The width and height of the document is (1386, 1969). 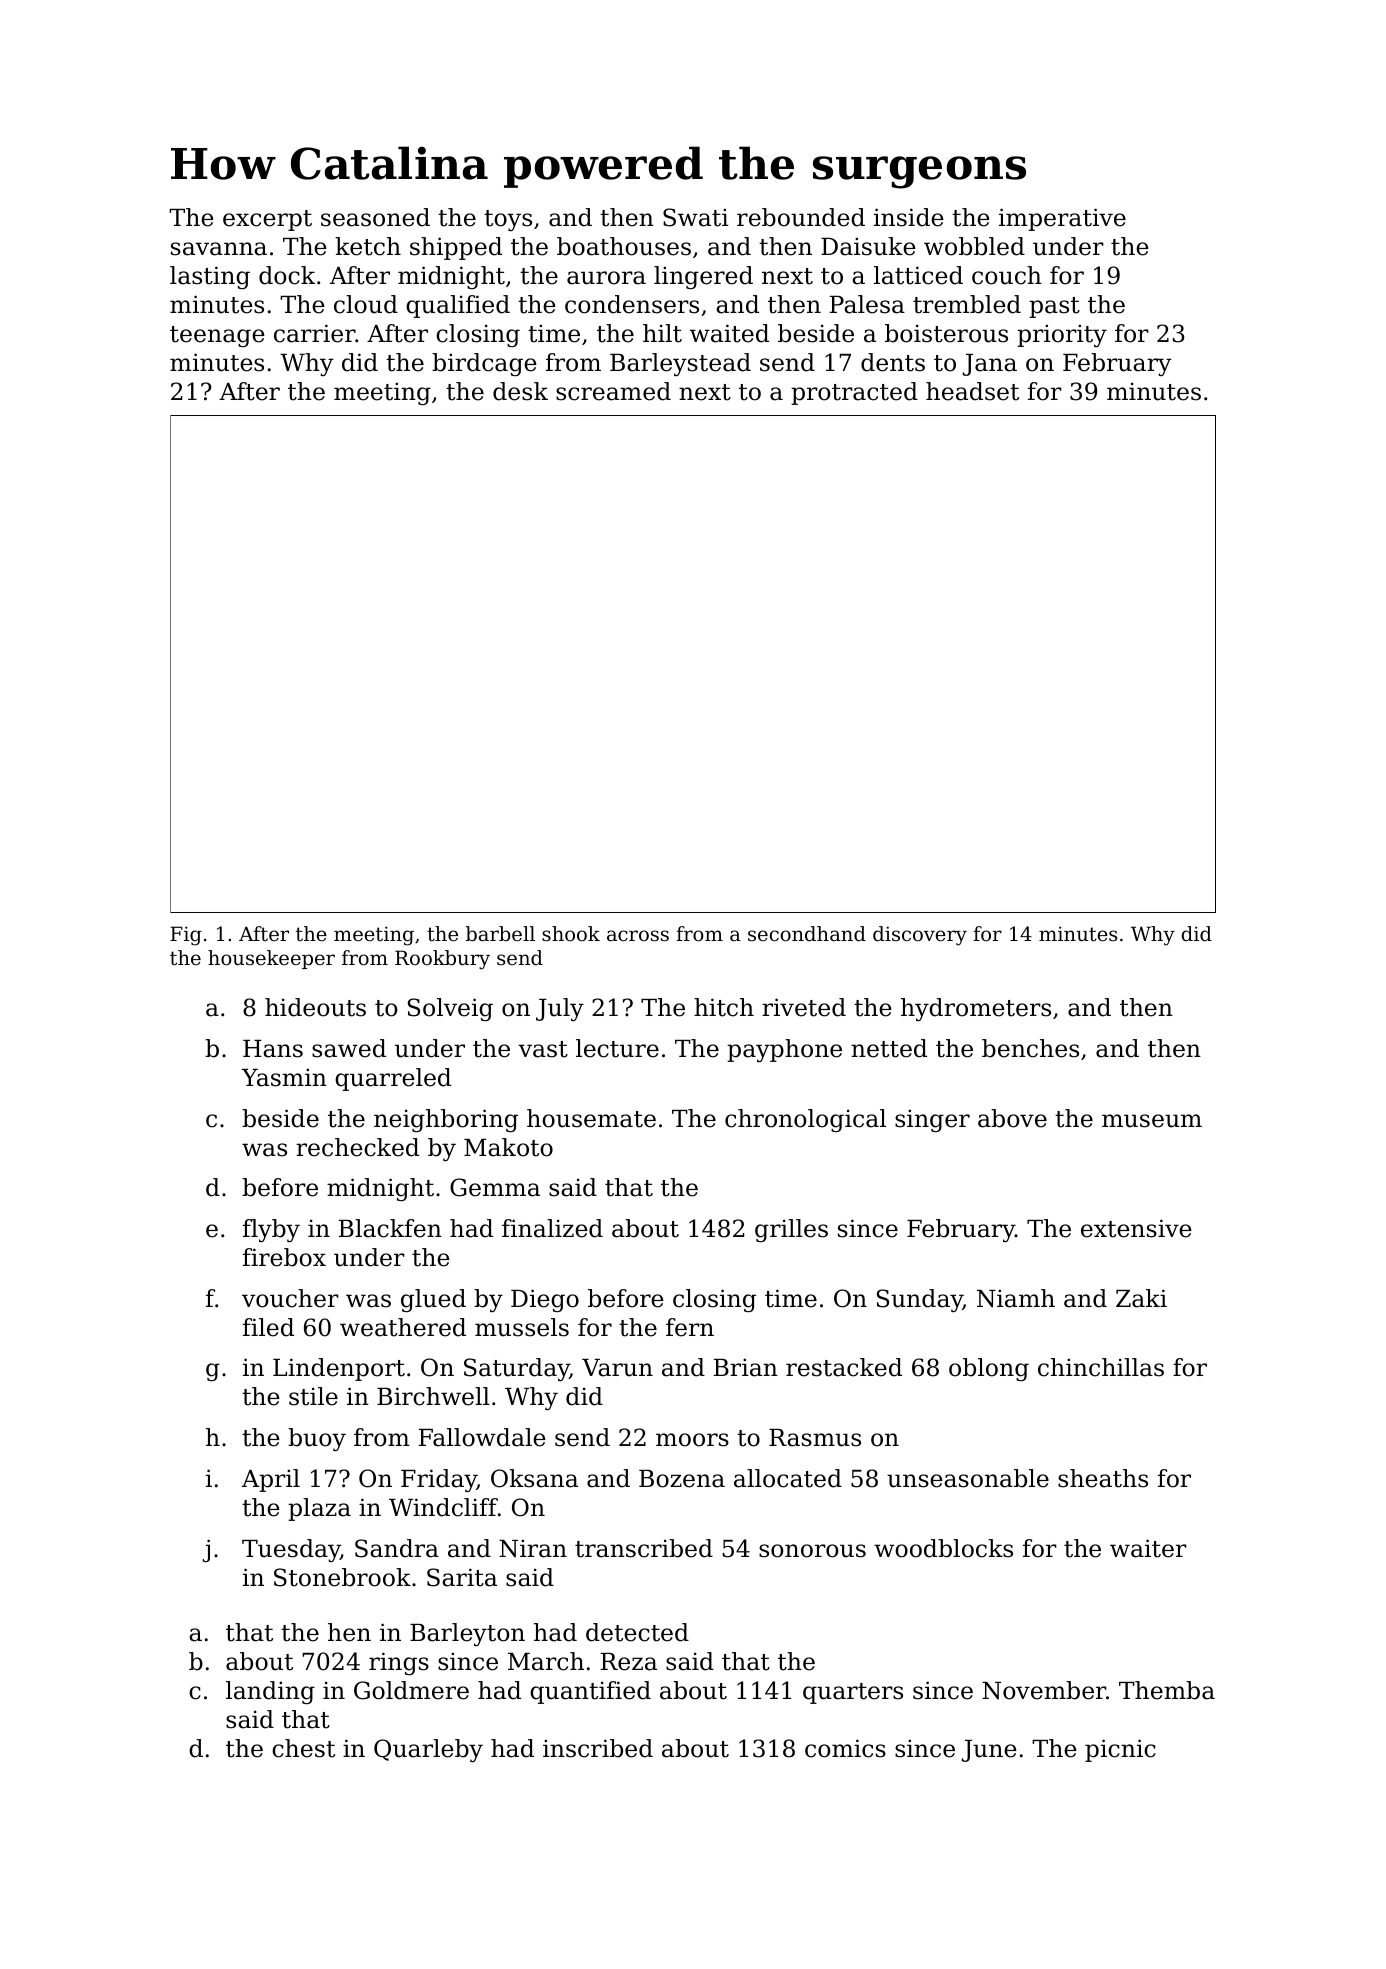 What do you see at coordinates (428, 1750) in the document?
I see `Quarleby` at bounding box center [428, 1750].
